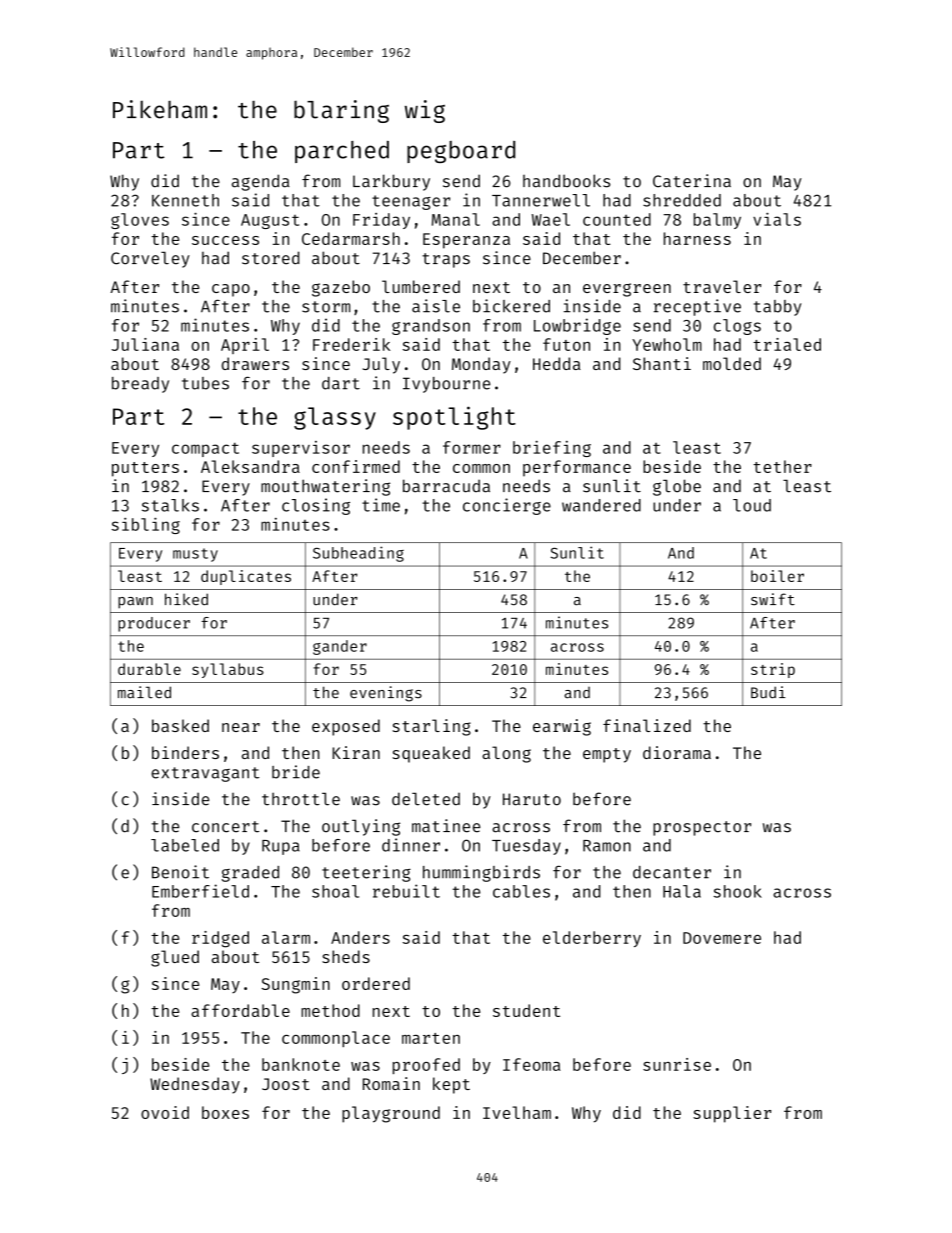 This page has width=952, height=1233. Describe the element at coordinates (773, 670) in the page. I see `strip` at that location.
